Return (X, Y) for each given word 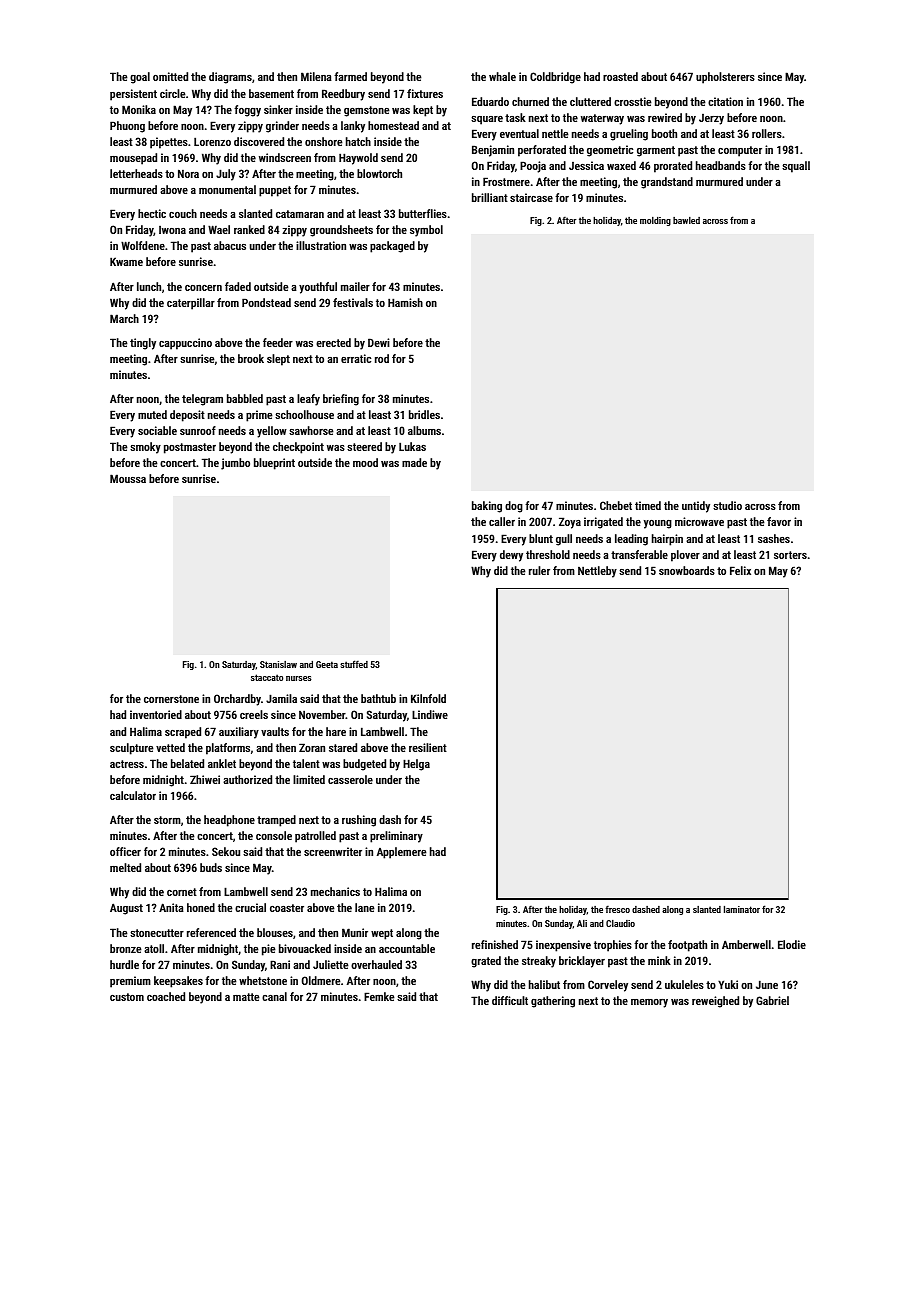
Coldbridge (555, 78)
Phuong (127, 127)
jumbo (235, 464)
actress (127, 764)
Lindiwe (430, 714)
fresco (617, 909)
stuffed (354, 664)
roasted (620, 76)
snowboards (687, 570)
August (126, 909)
